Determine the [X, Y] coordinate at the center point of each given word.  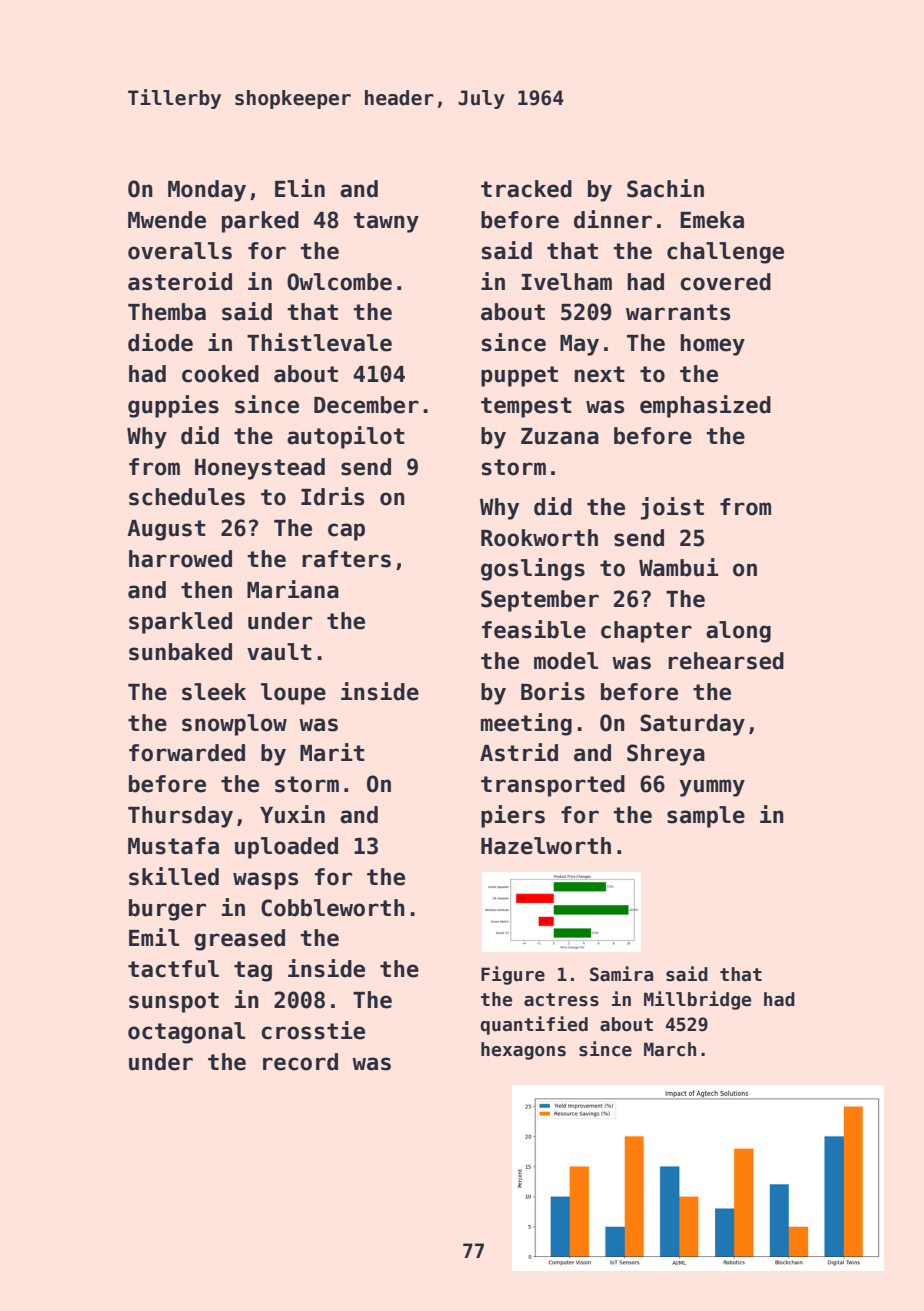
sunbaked [180, 652]
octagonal [186, 1033]
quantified [534, 1025]
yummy [712, 788]
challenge [725, 253]
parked [260, 222]
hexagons [523, 1051]
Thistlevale [319, 342]
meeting [526, 724]
